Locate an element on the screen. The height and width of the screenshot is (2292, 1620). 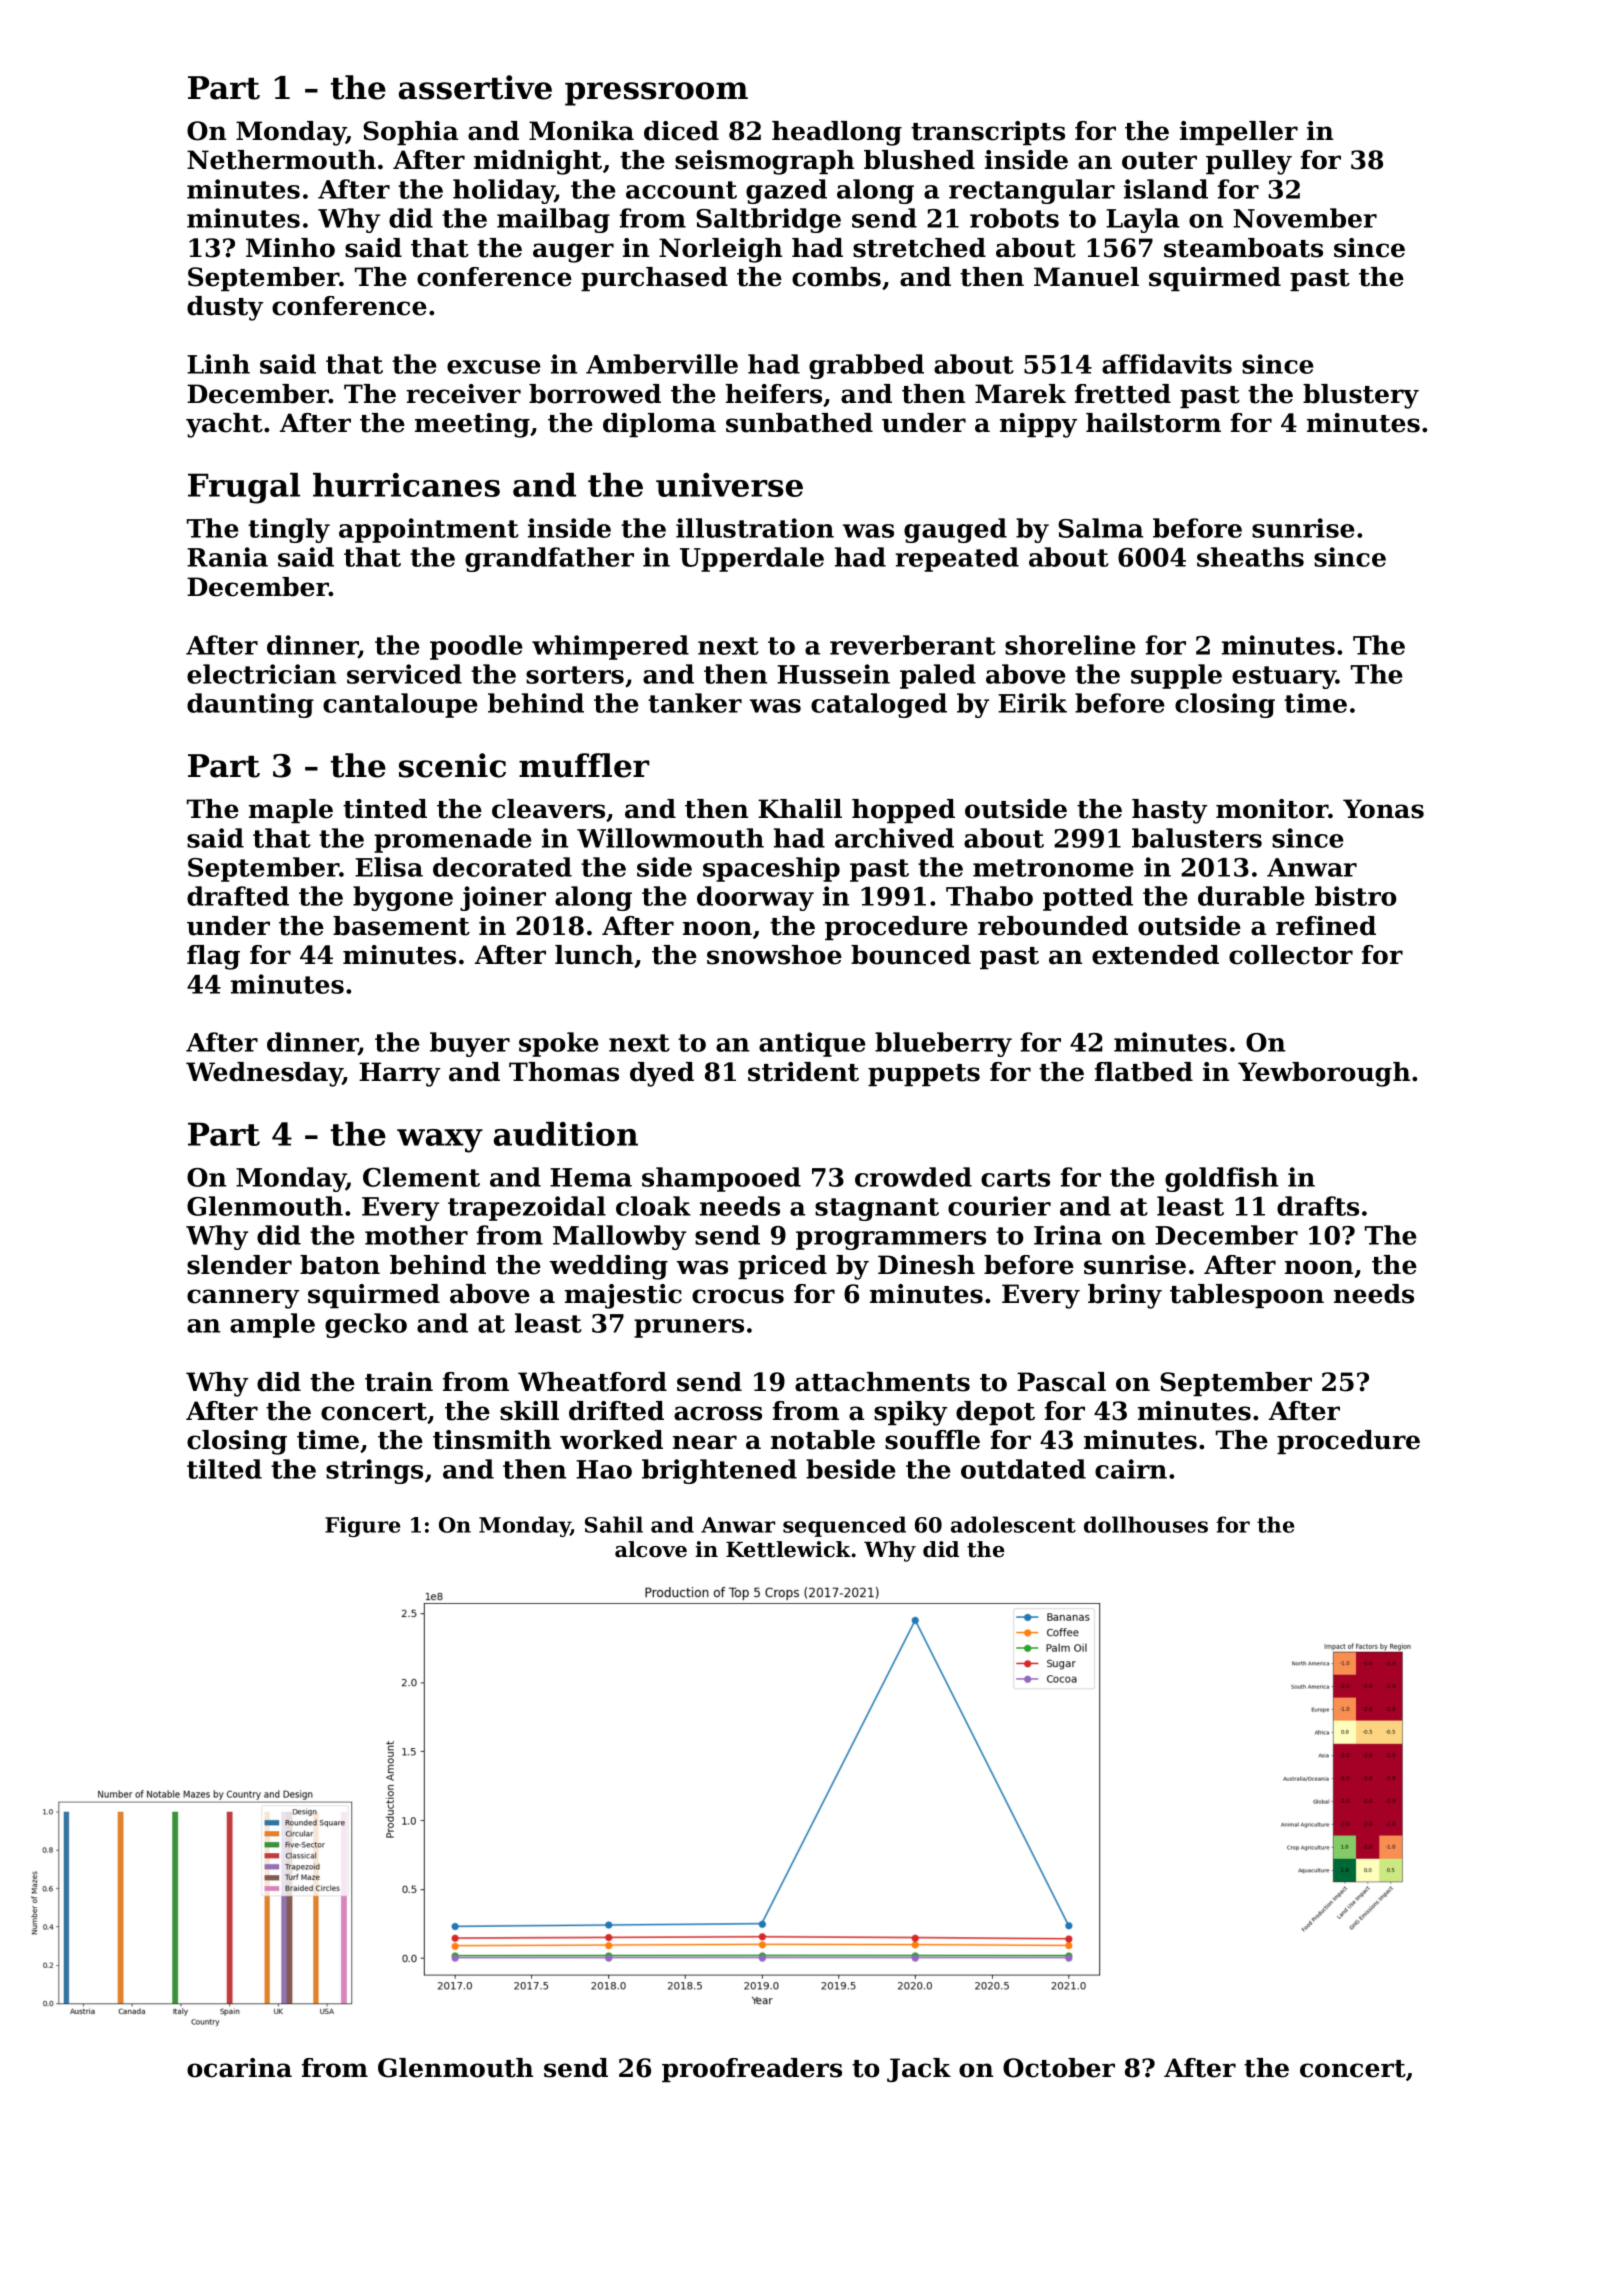
alcove is located at coordinates (651, 1549).
